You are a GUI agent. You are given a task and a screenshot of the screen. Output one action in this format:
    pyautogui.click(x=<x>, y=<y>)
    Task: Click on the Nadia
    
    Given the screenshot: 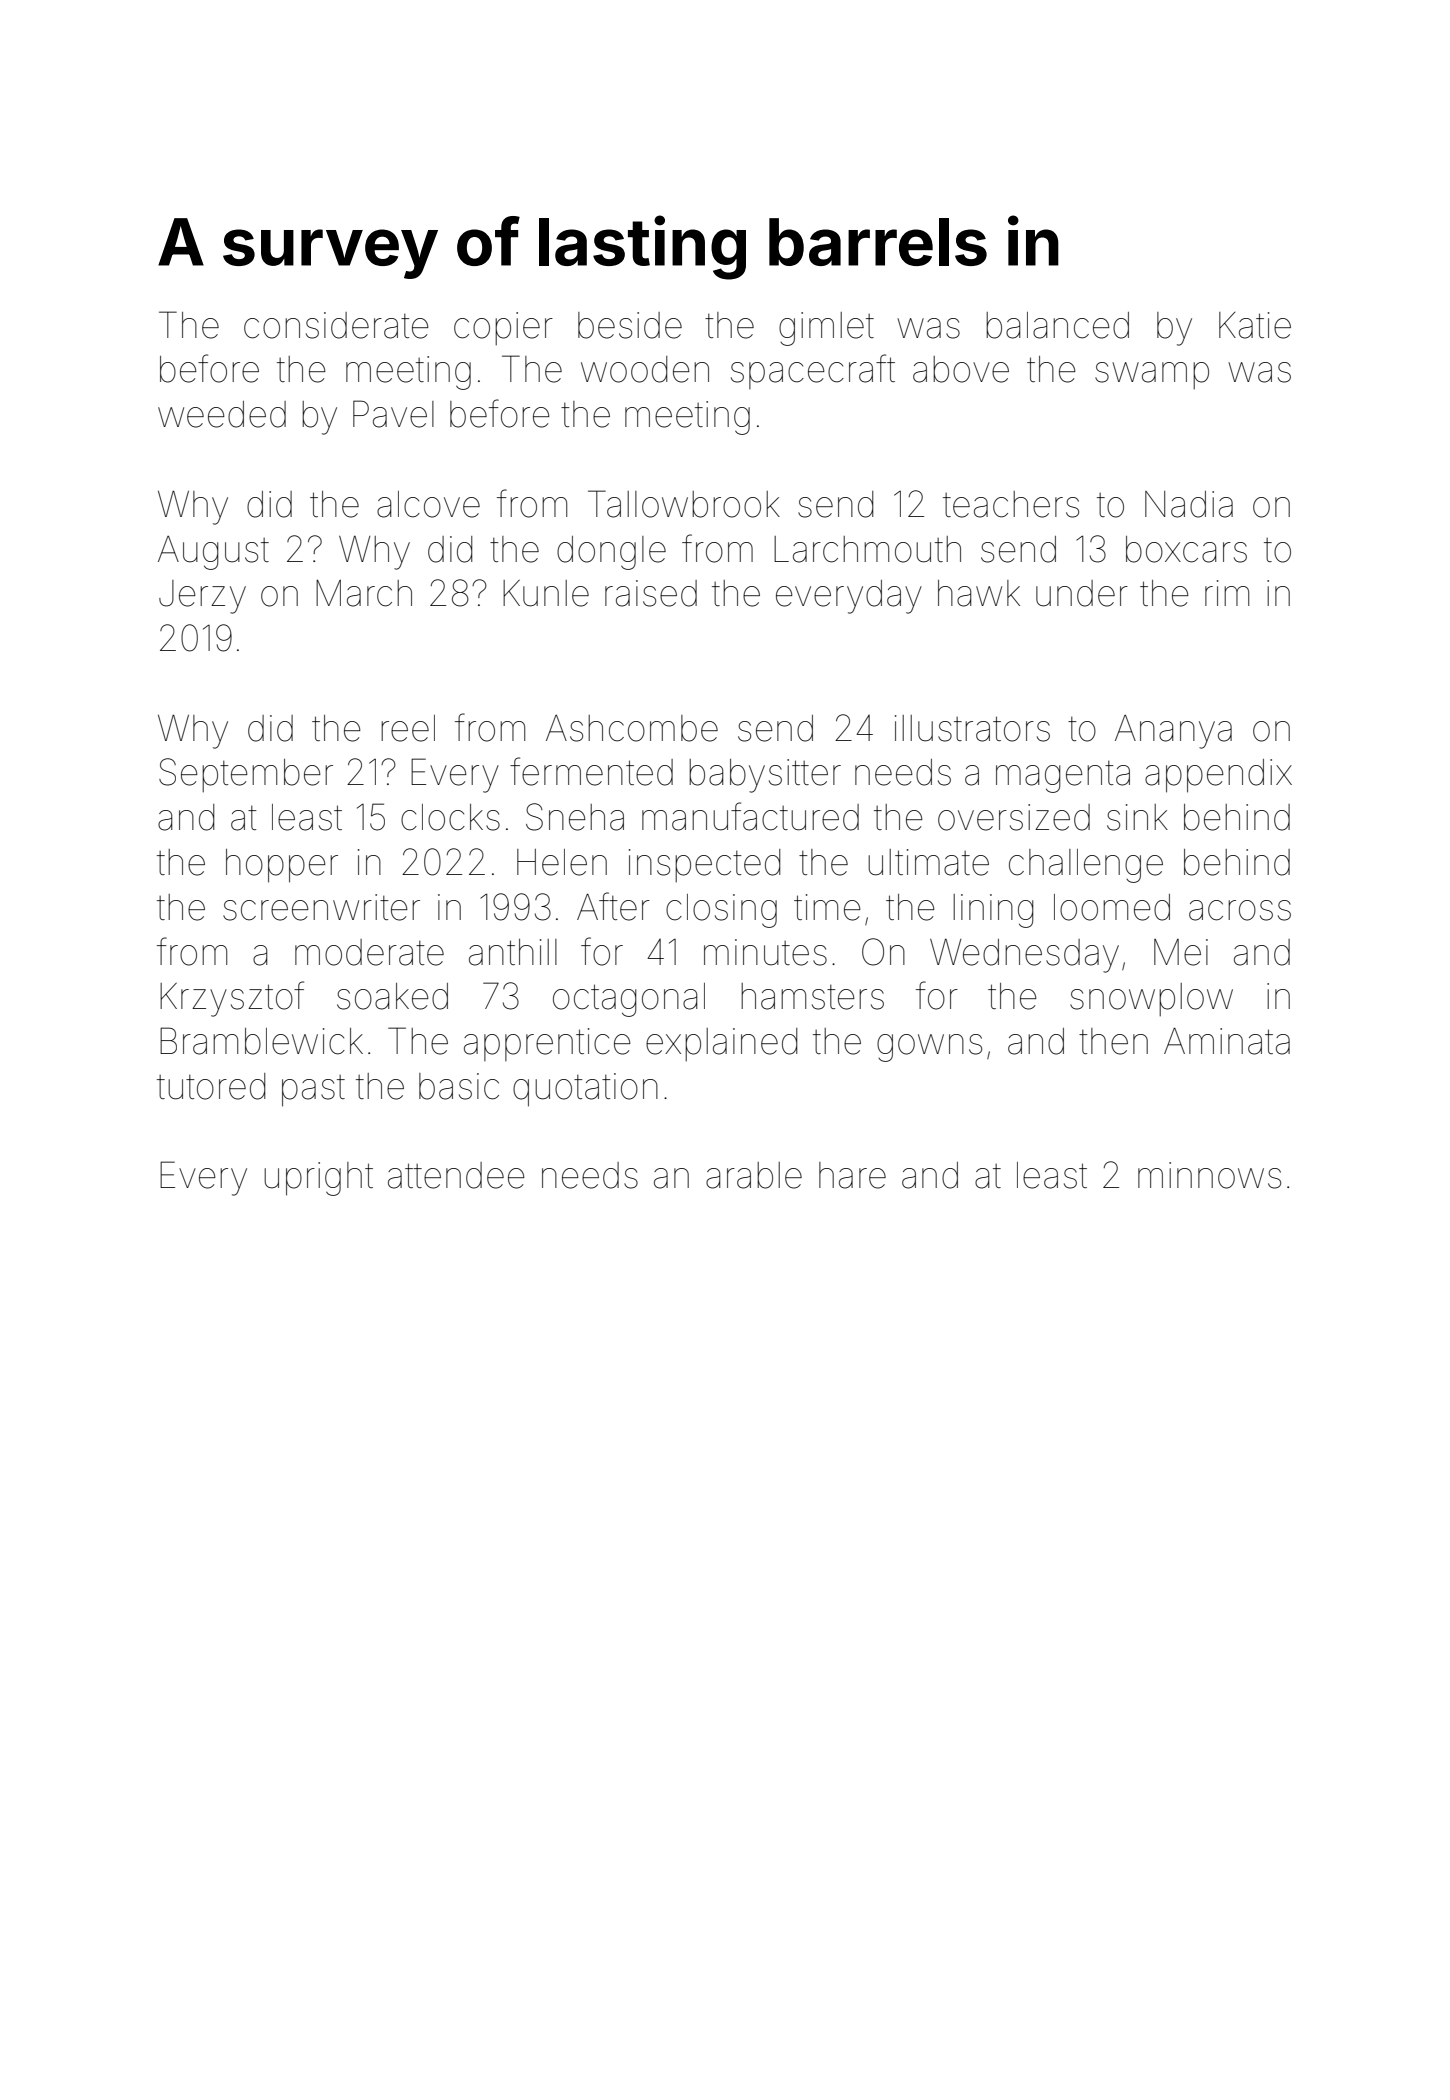 What is the action you would take?
    pyautogui.click(x=1189, y=504)
